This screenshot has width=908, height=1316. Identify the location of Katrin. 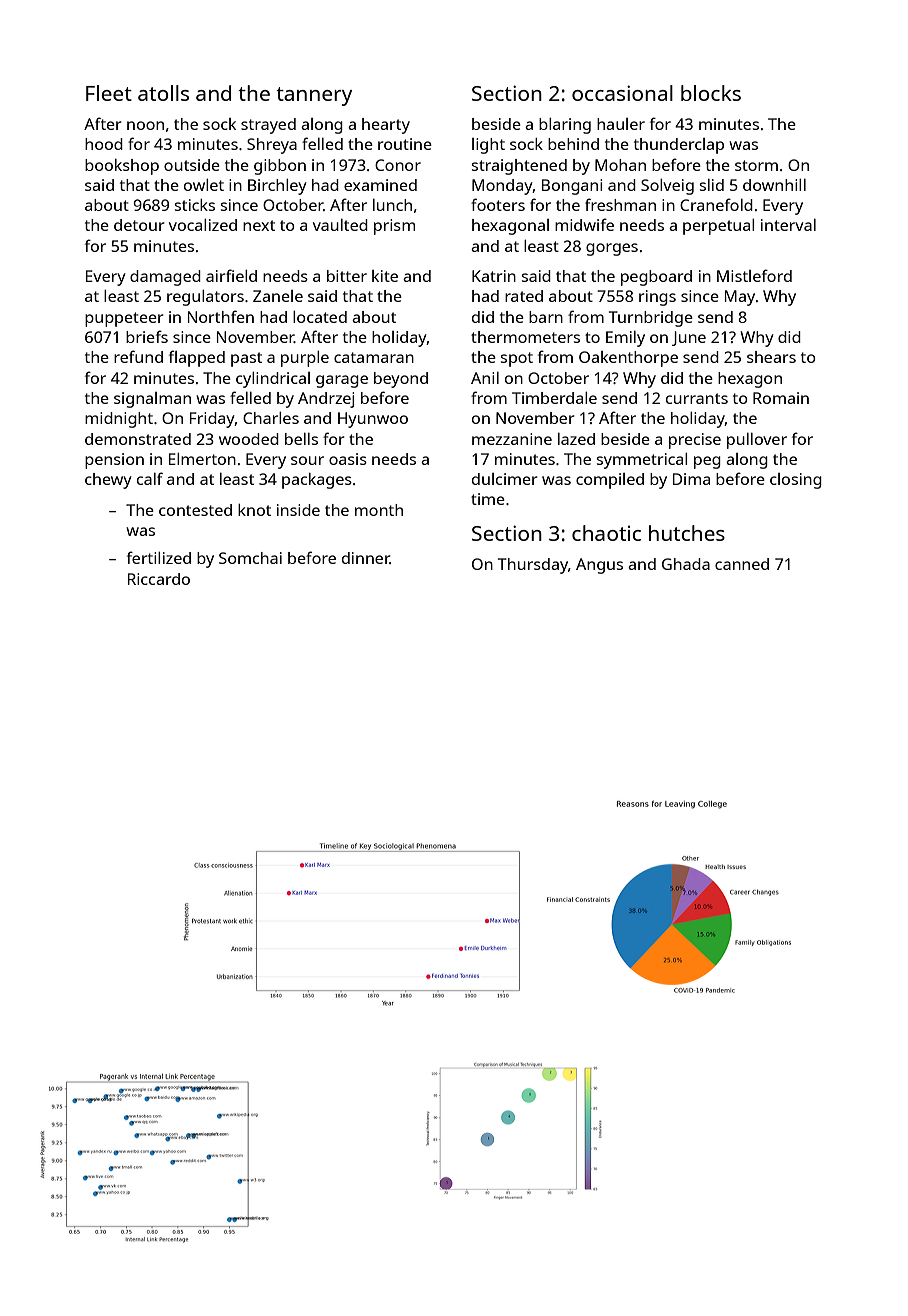
(494, 276).
